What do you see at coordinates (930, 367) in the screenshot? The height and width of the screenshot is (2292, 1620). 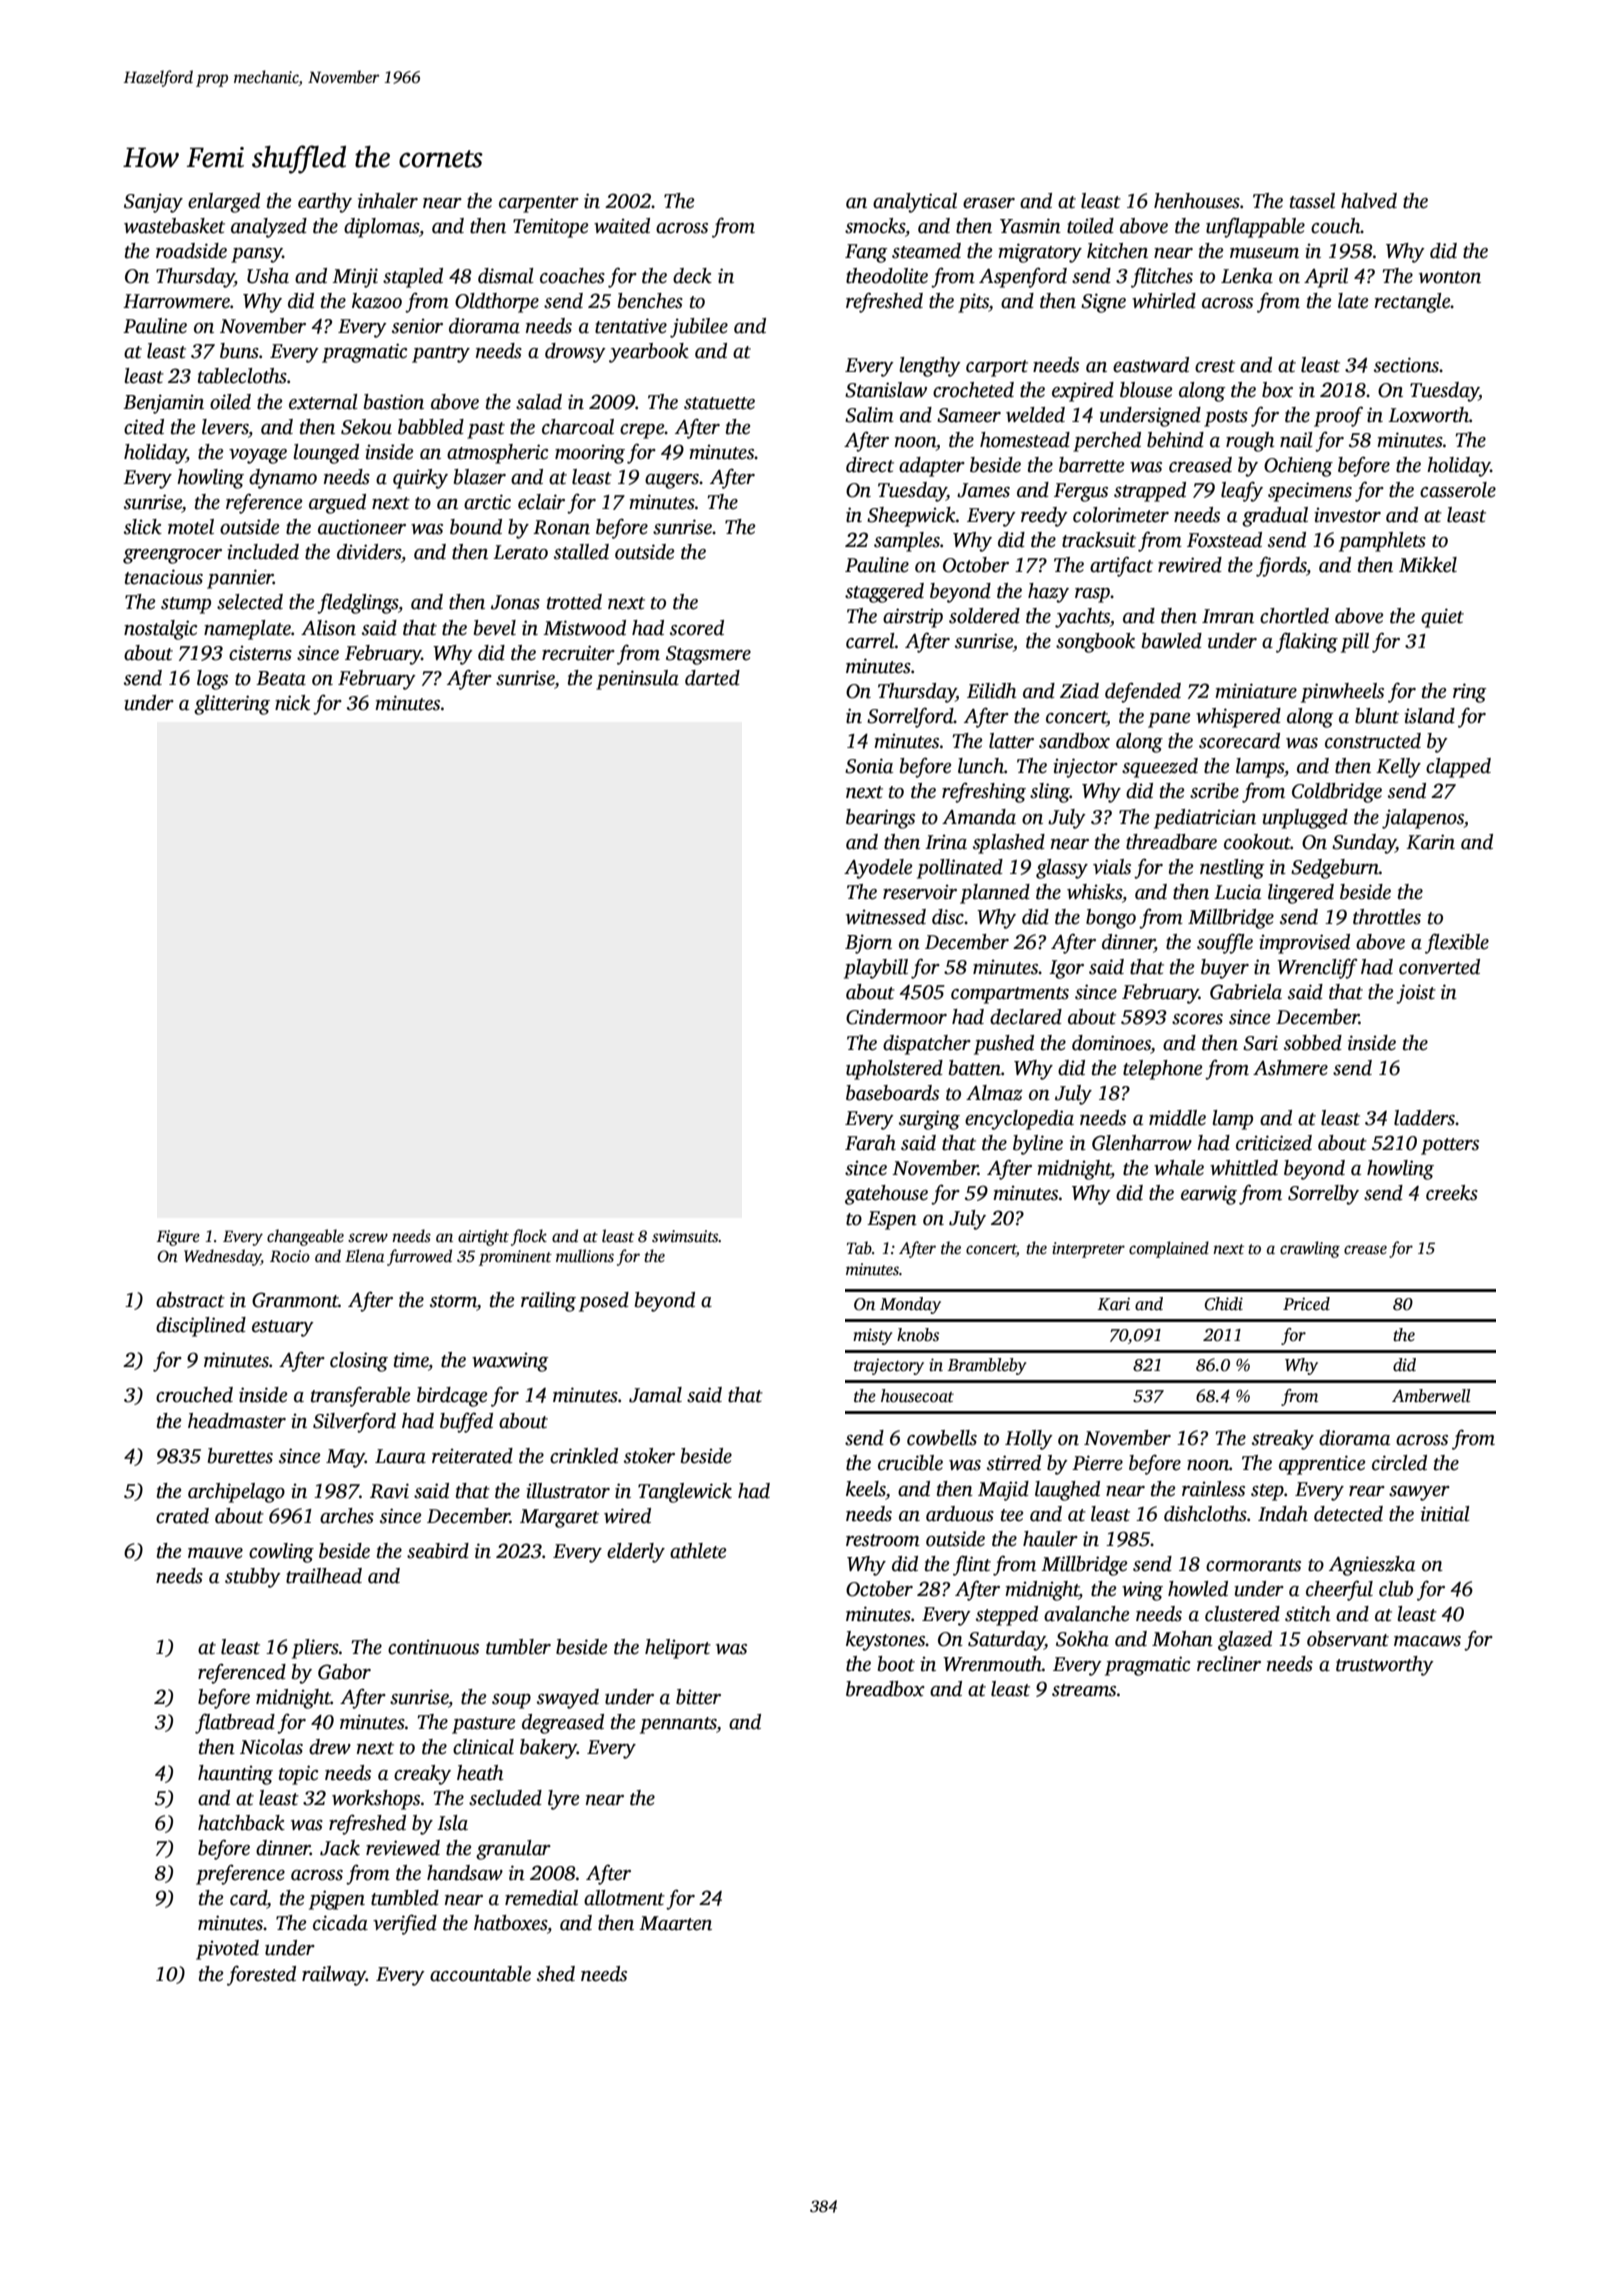 I see `lengthy` at bounding box center [930, 367].
